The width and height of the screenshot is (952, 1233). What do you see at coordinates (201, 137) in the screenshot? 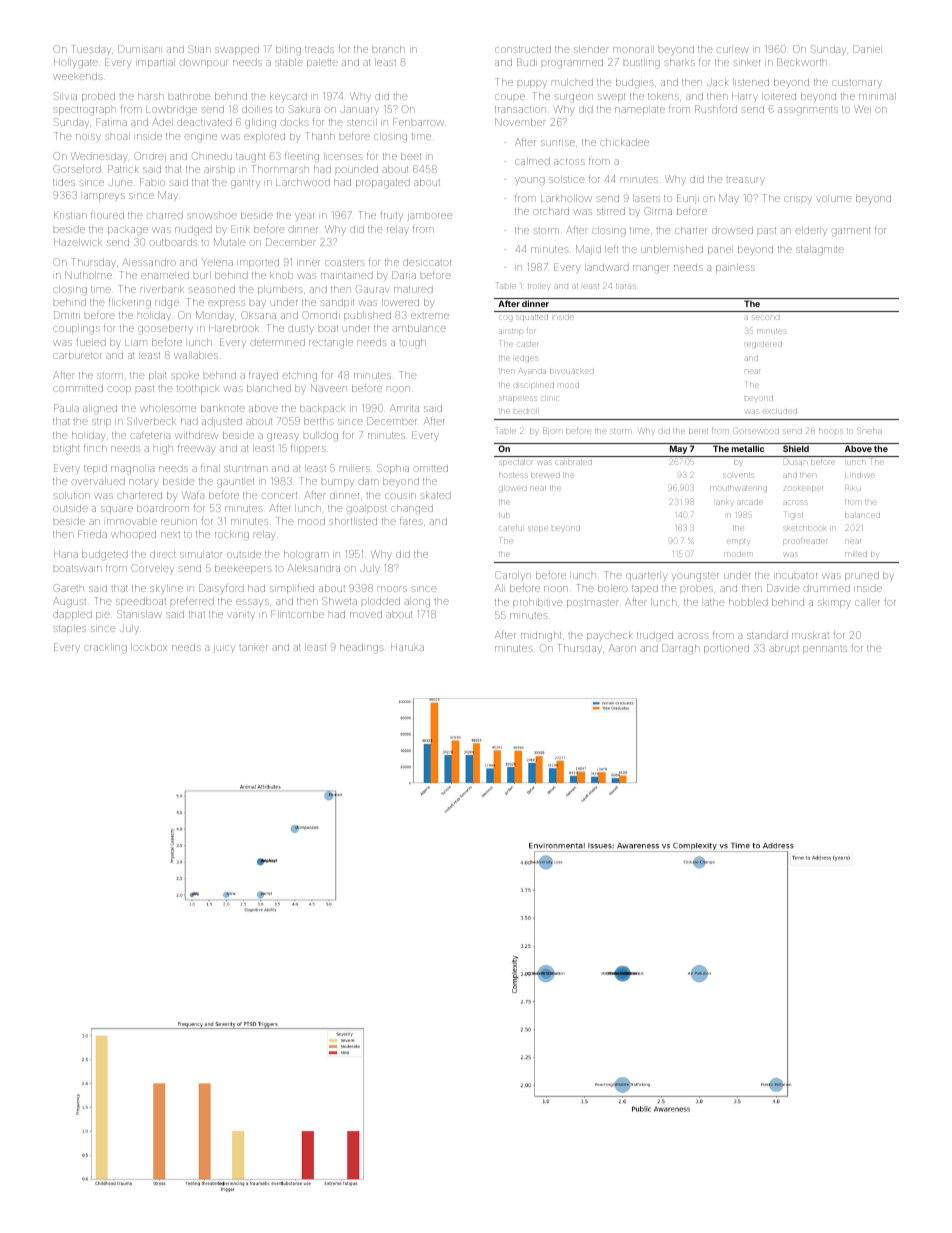
I see `engine` at bounding box center [201, 137].
